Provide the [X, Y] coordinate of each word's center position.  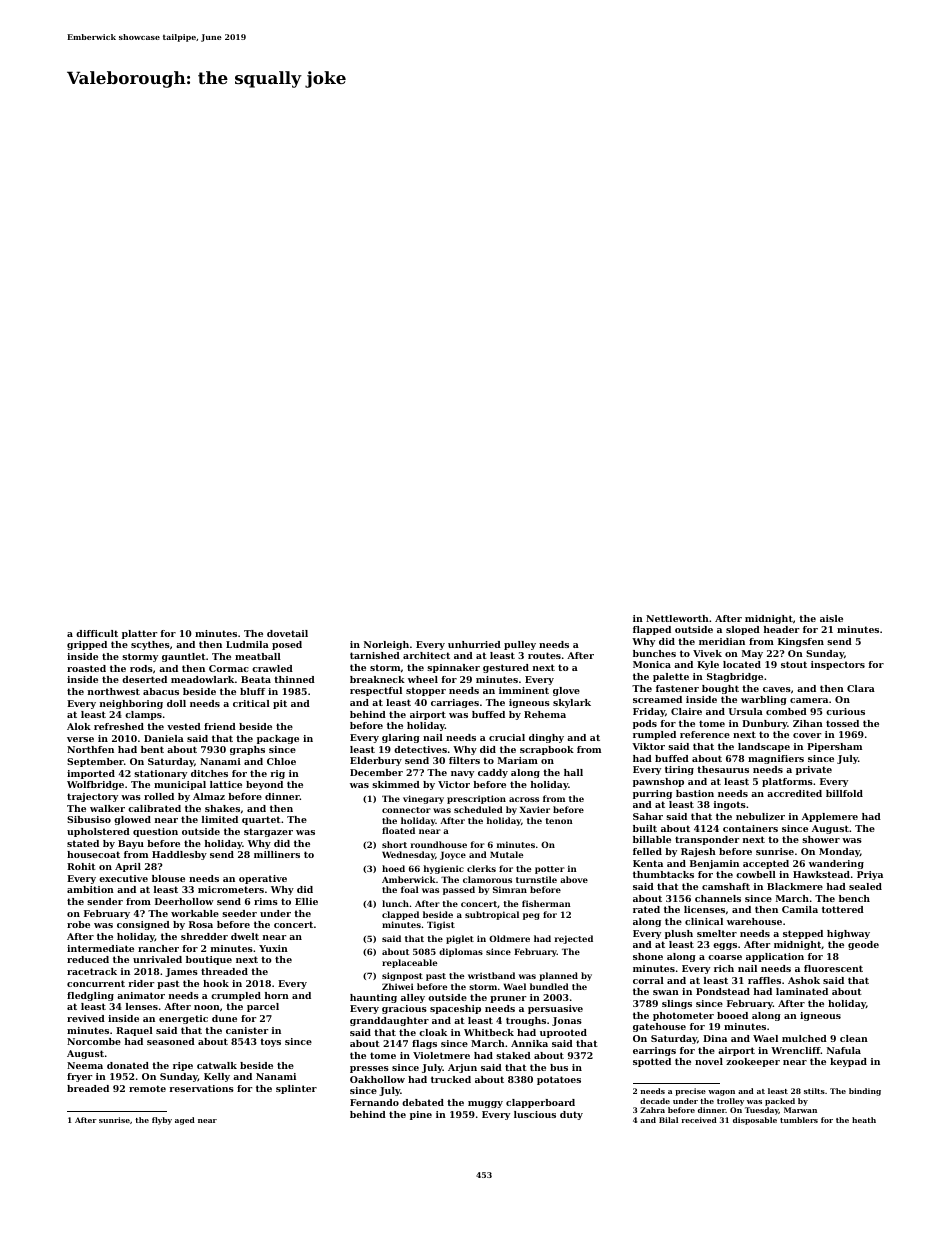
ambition [90, 889]
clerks [481, 868]
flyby [162, 1121]
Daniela [164, 738]
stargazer [268, 832]
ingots [730, 805]
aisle [831, 618]
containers [750, 828]
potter [550, 870]
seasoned [171, 1041]
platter [139, 634]
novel [709, 1061]
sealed [865, 886]
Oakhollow [377, 1079]
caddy [493, 773]
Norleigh [386, 645]
